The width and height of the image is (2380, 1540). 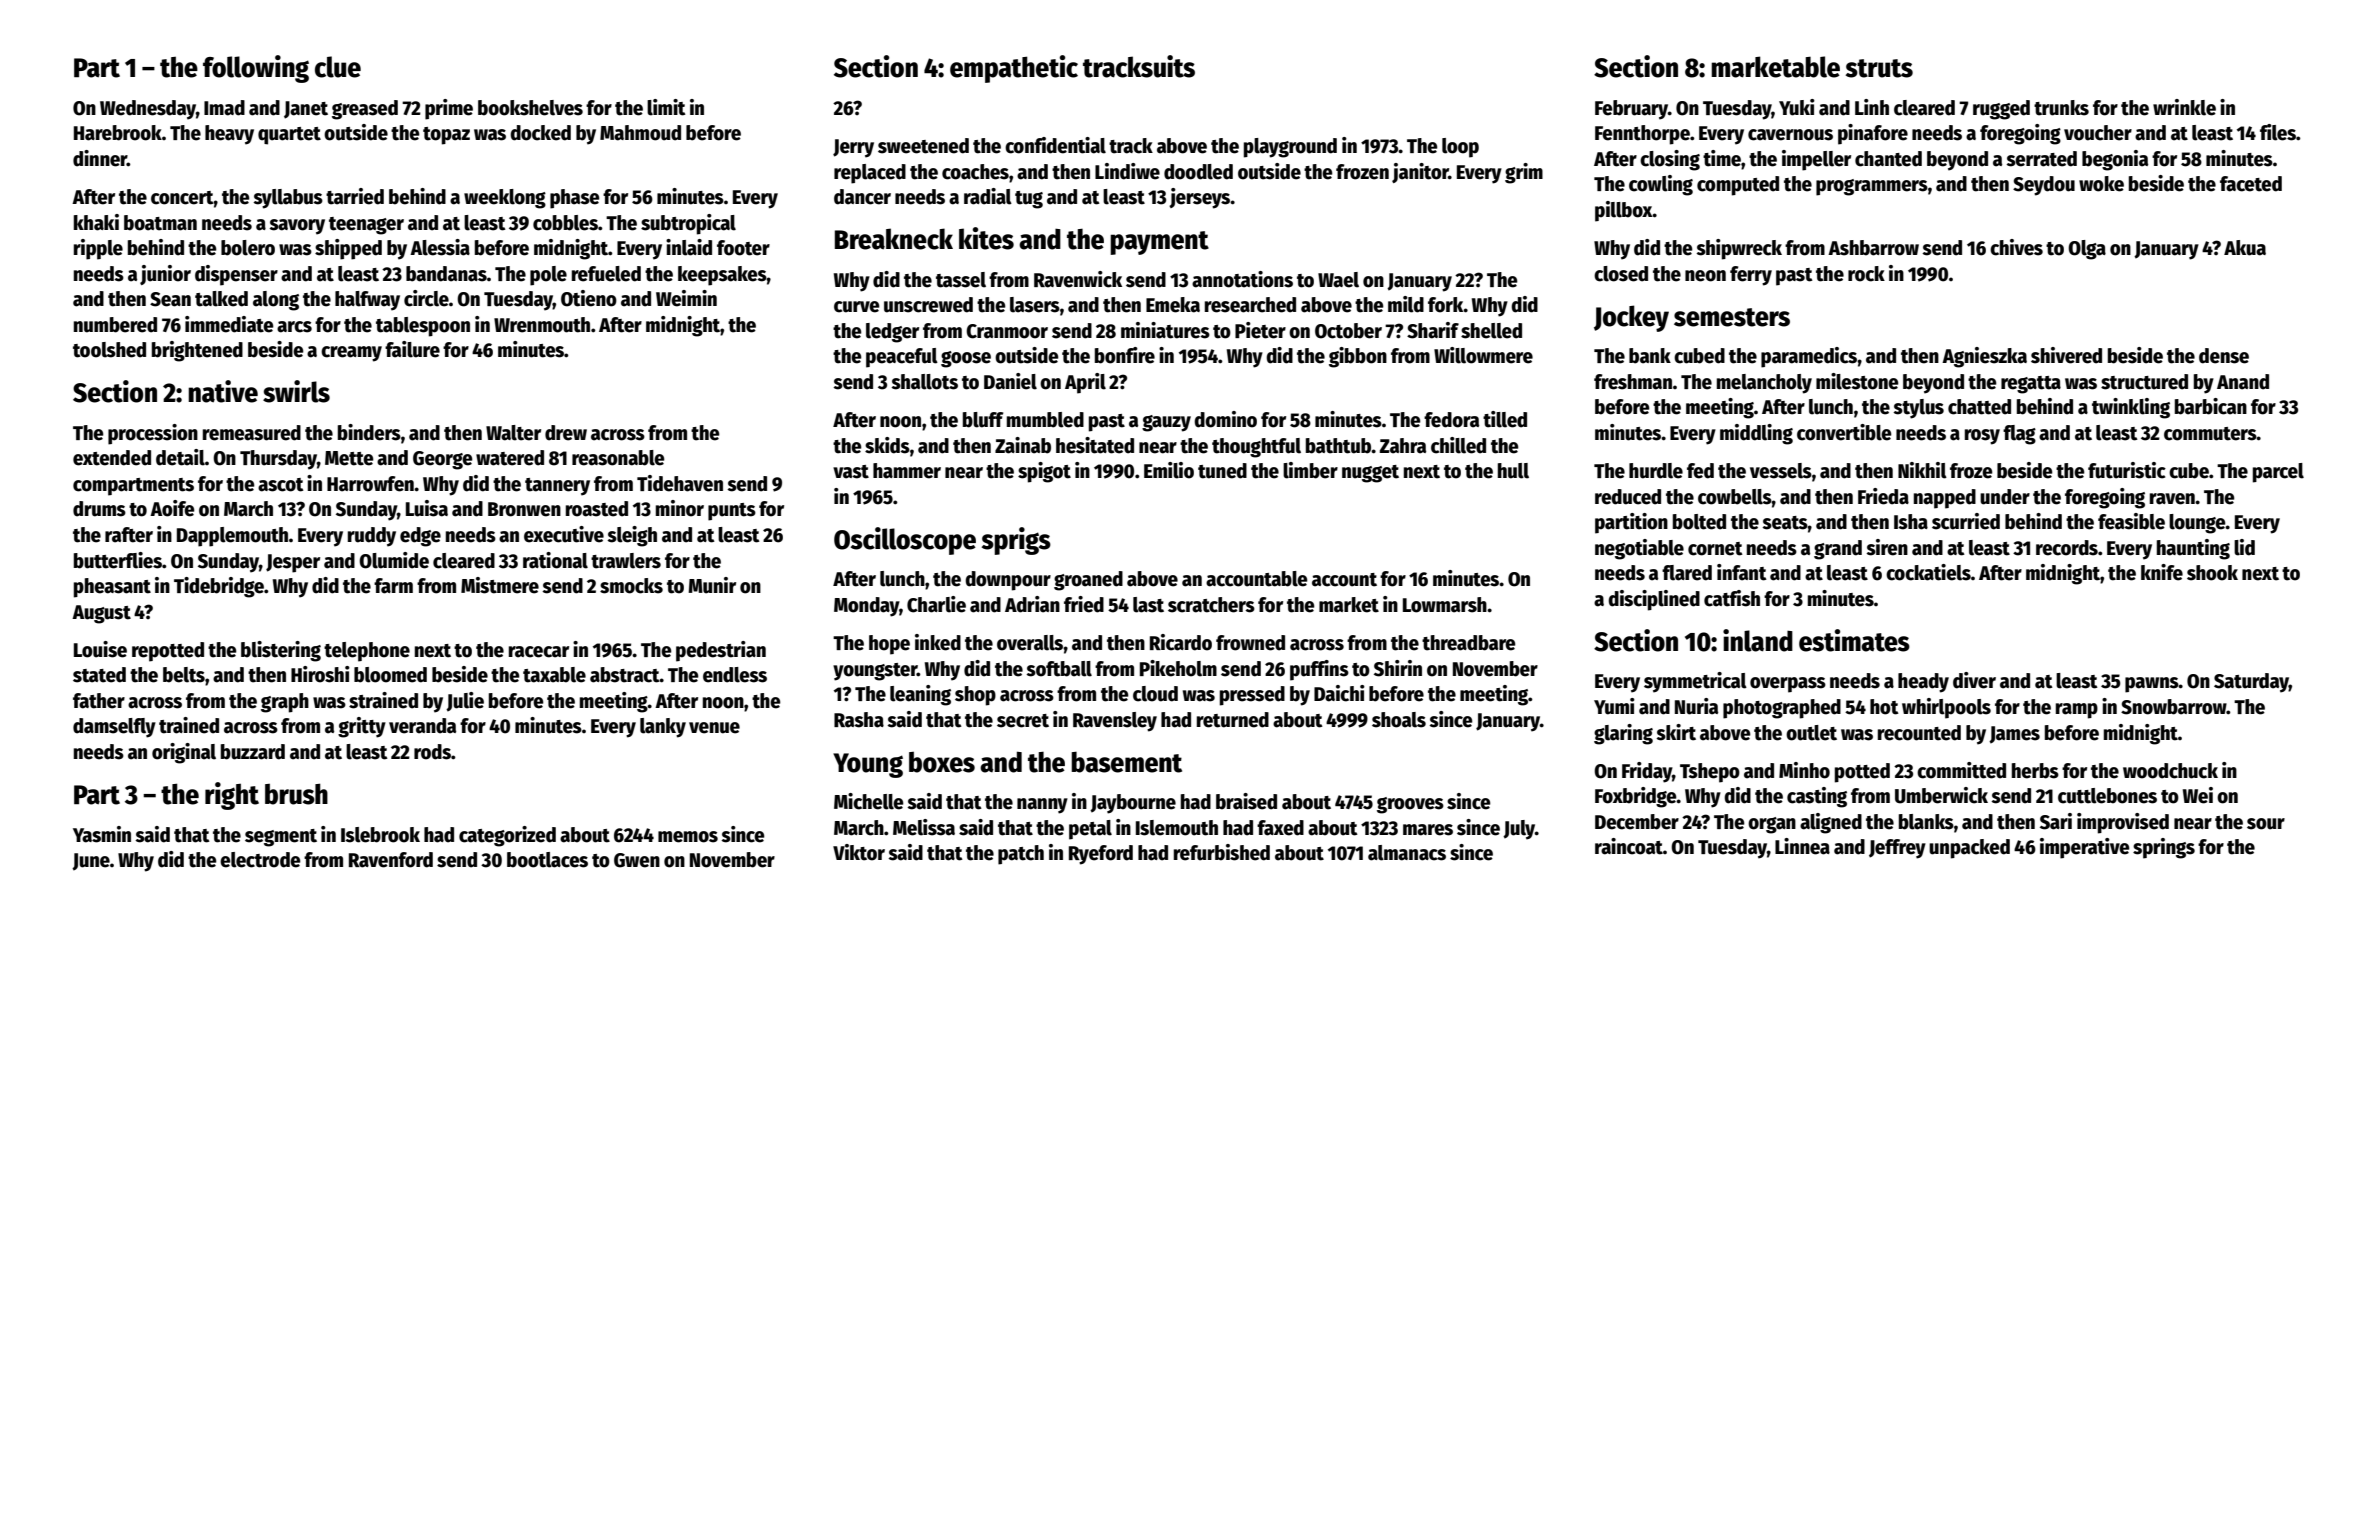 I want to click on empathetic, so click(x=1014, y=69).
